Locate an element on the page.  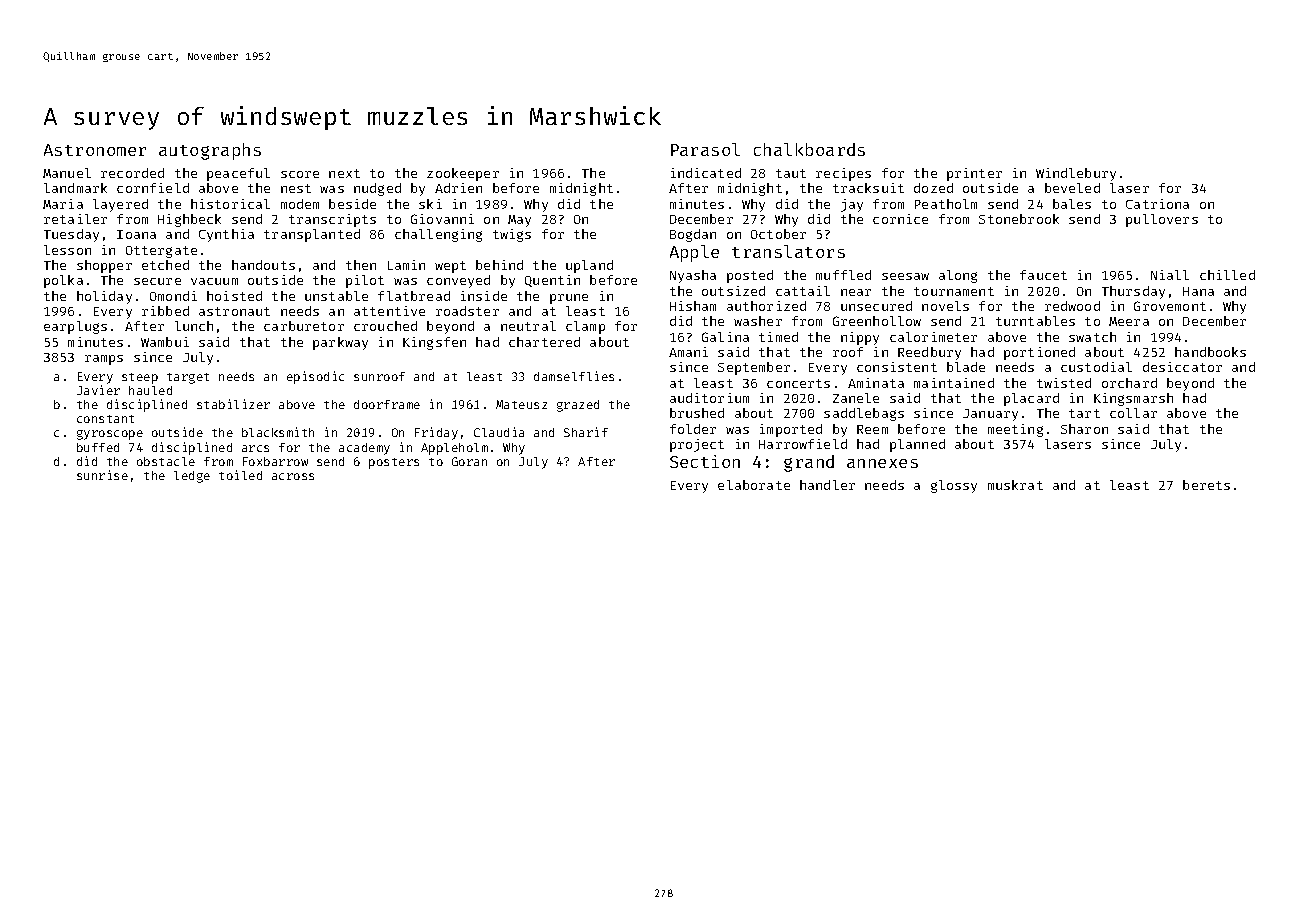
handbooks is located at coordinates (1210, 352).
